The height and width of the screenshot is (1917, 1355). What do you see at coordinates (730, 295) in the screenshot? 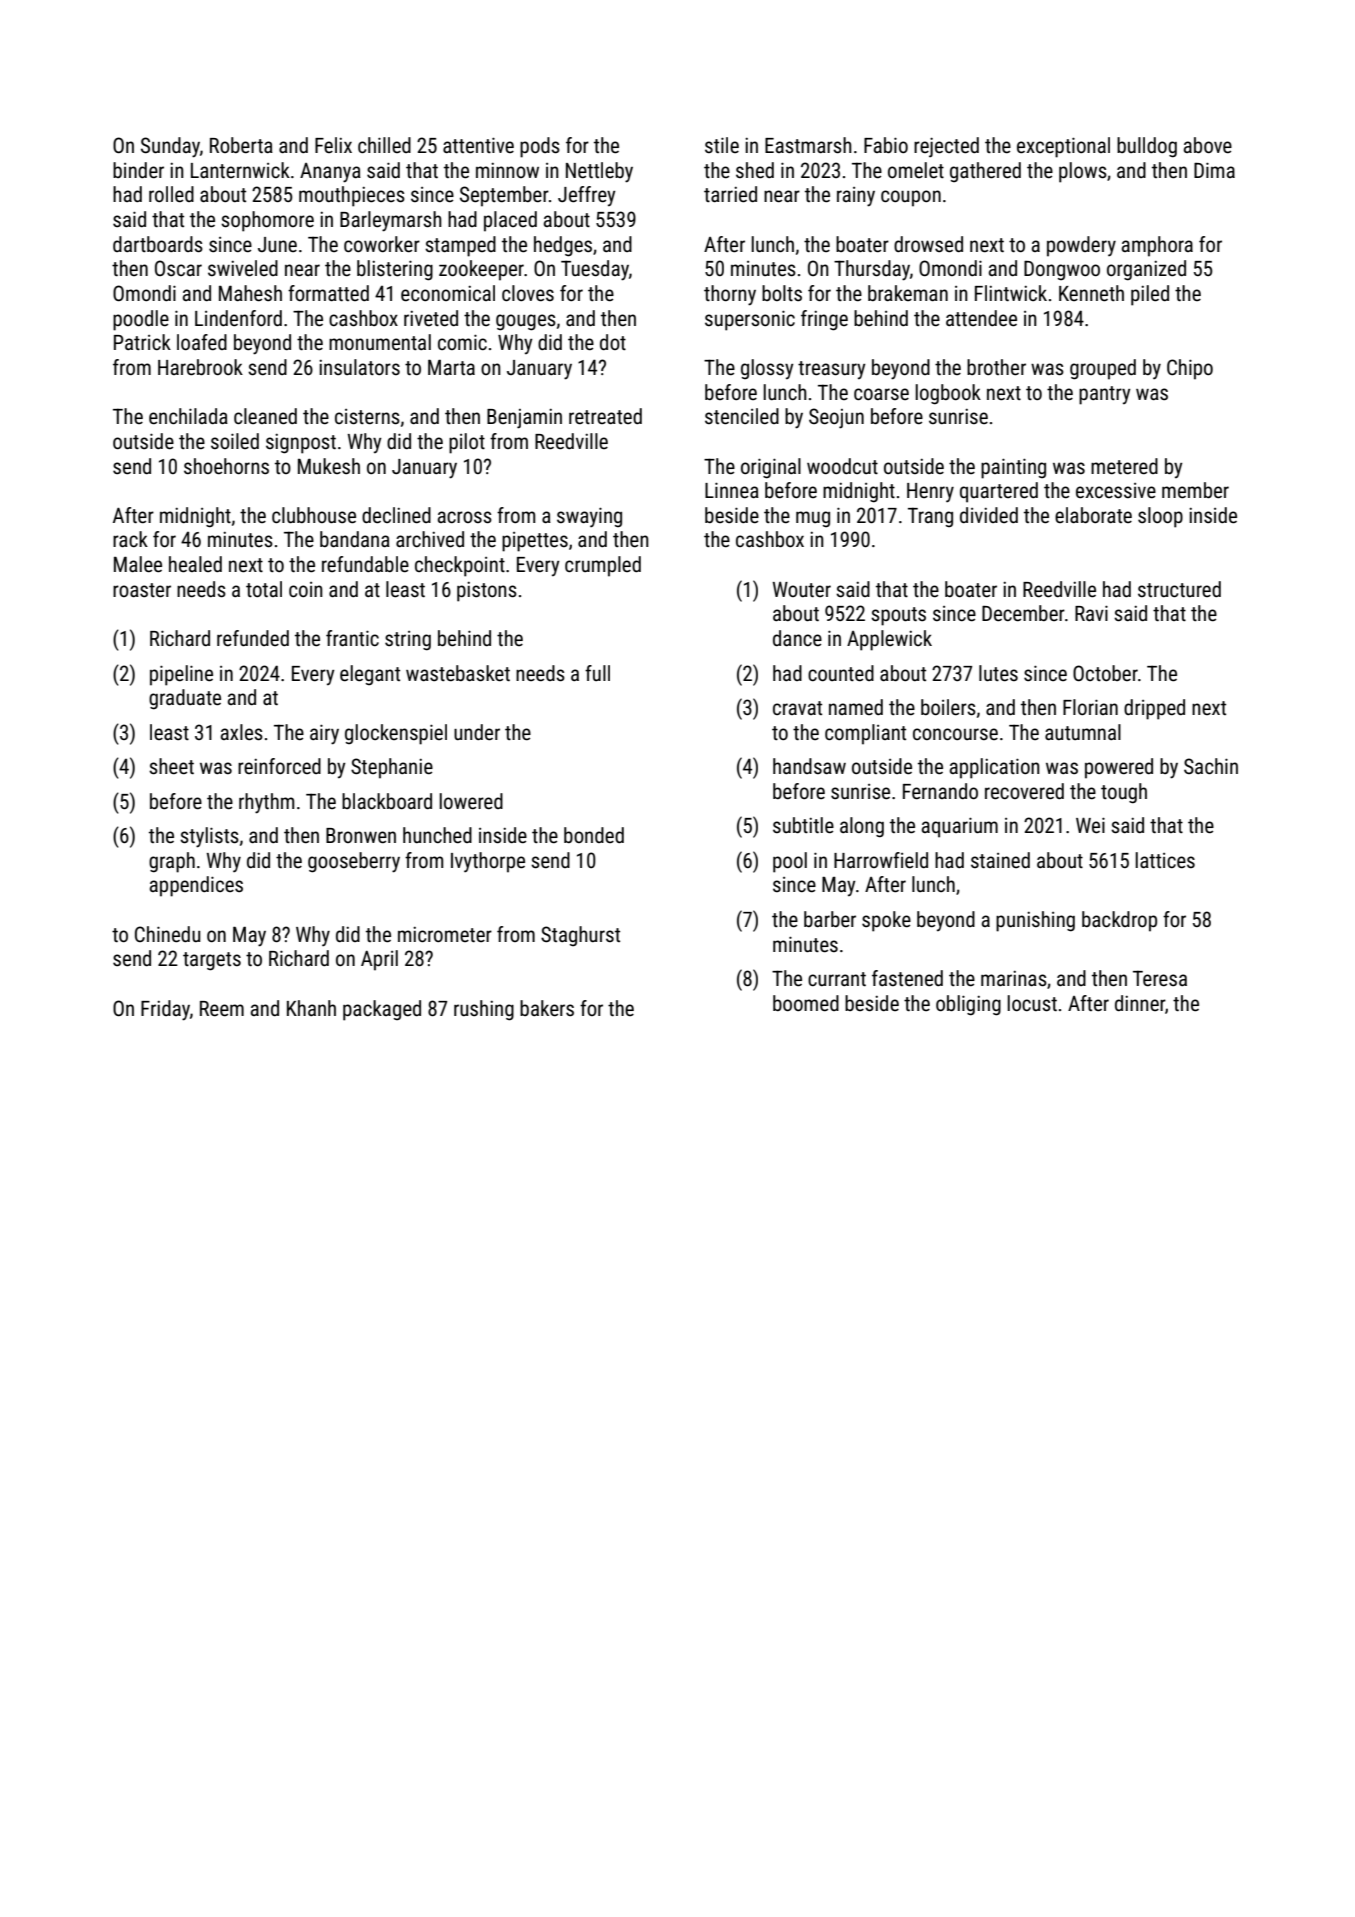
I see `thorny` at bounding box center [730, 295].
